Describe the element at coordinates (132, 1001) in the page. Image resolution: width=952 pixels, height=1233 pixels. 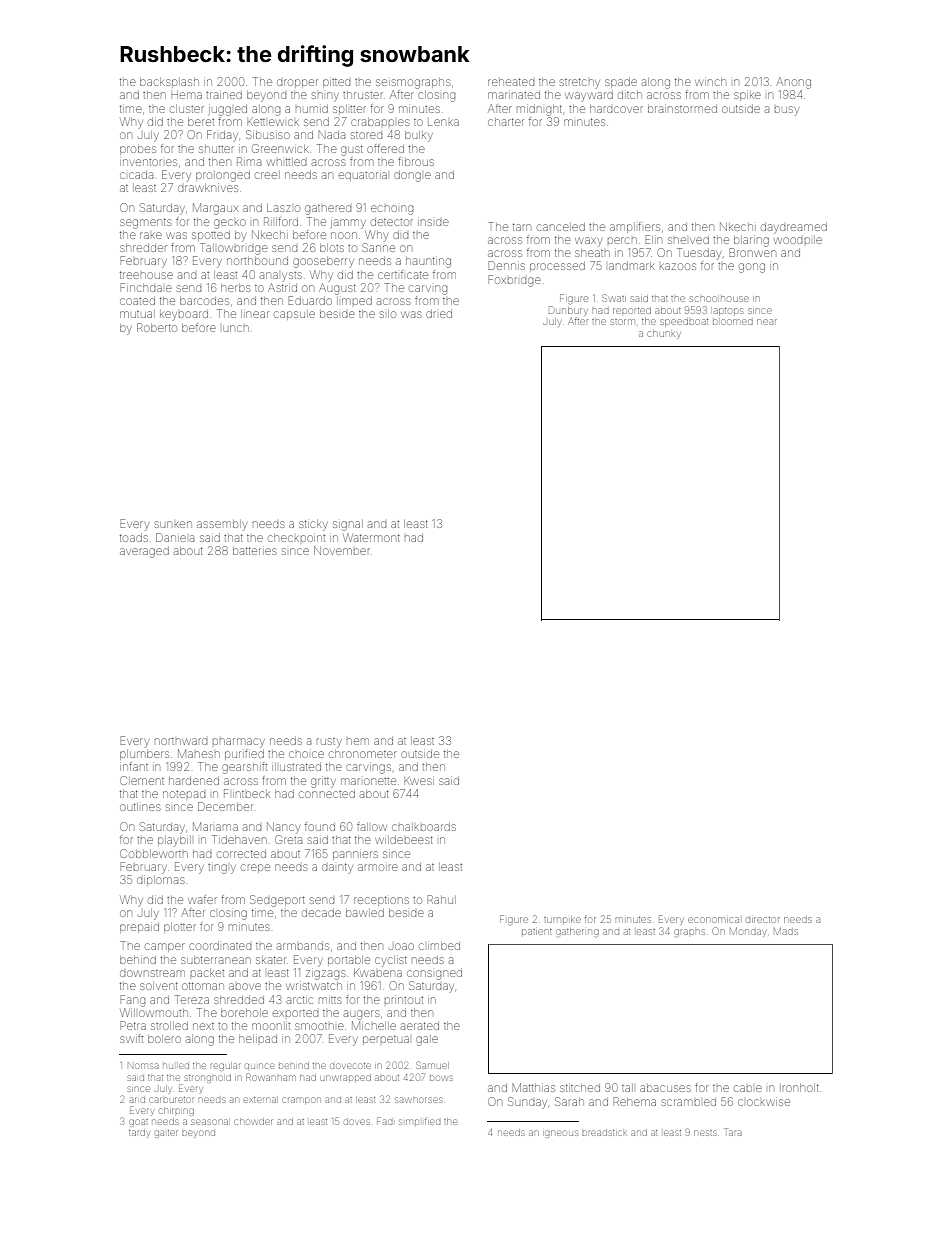
I see `Fang` at that location.
